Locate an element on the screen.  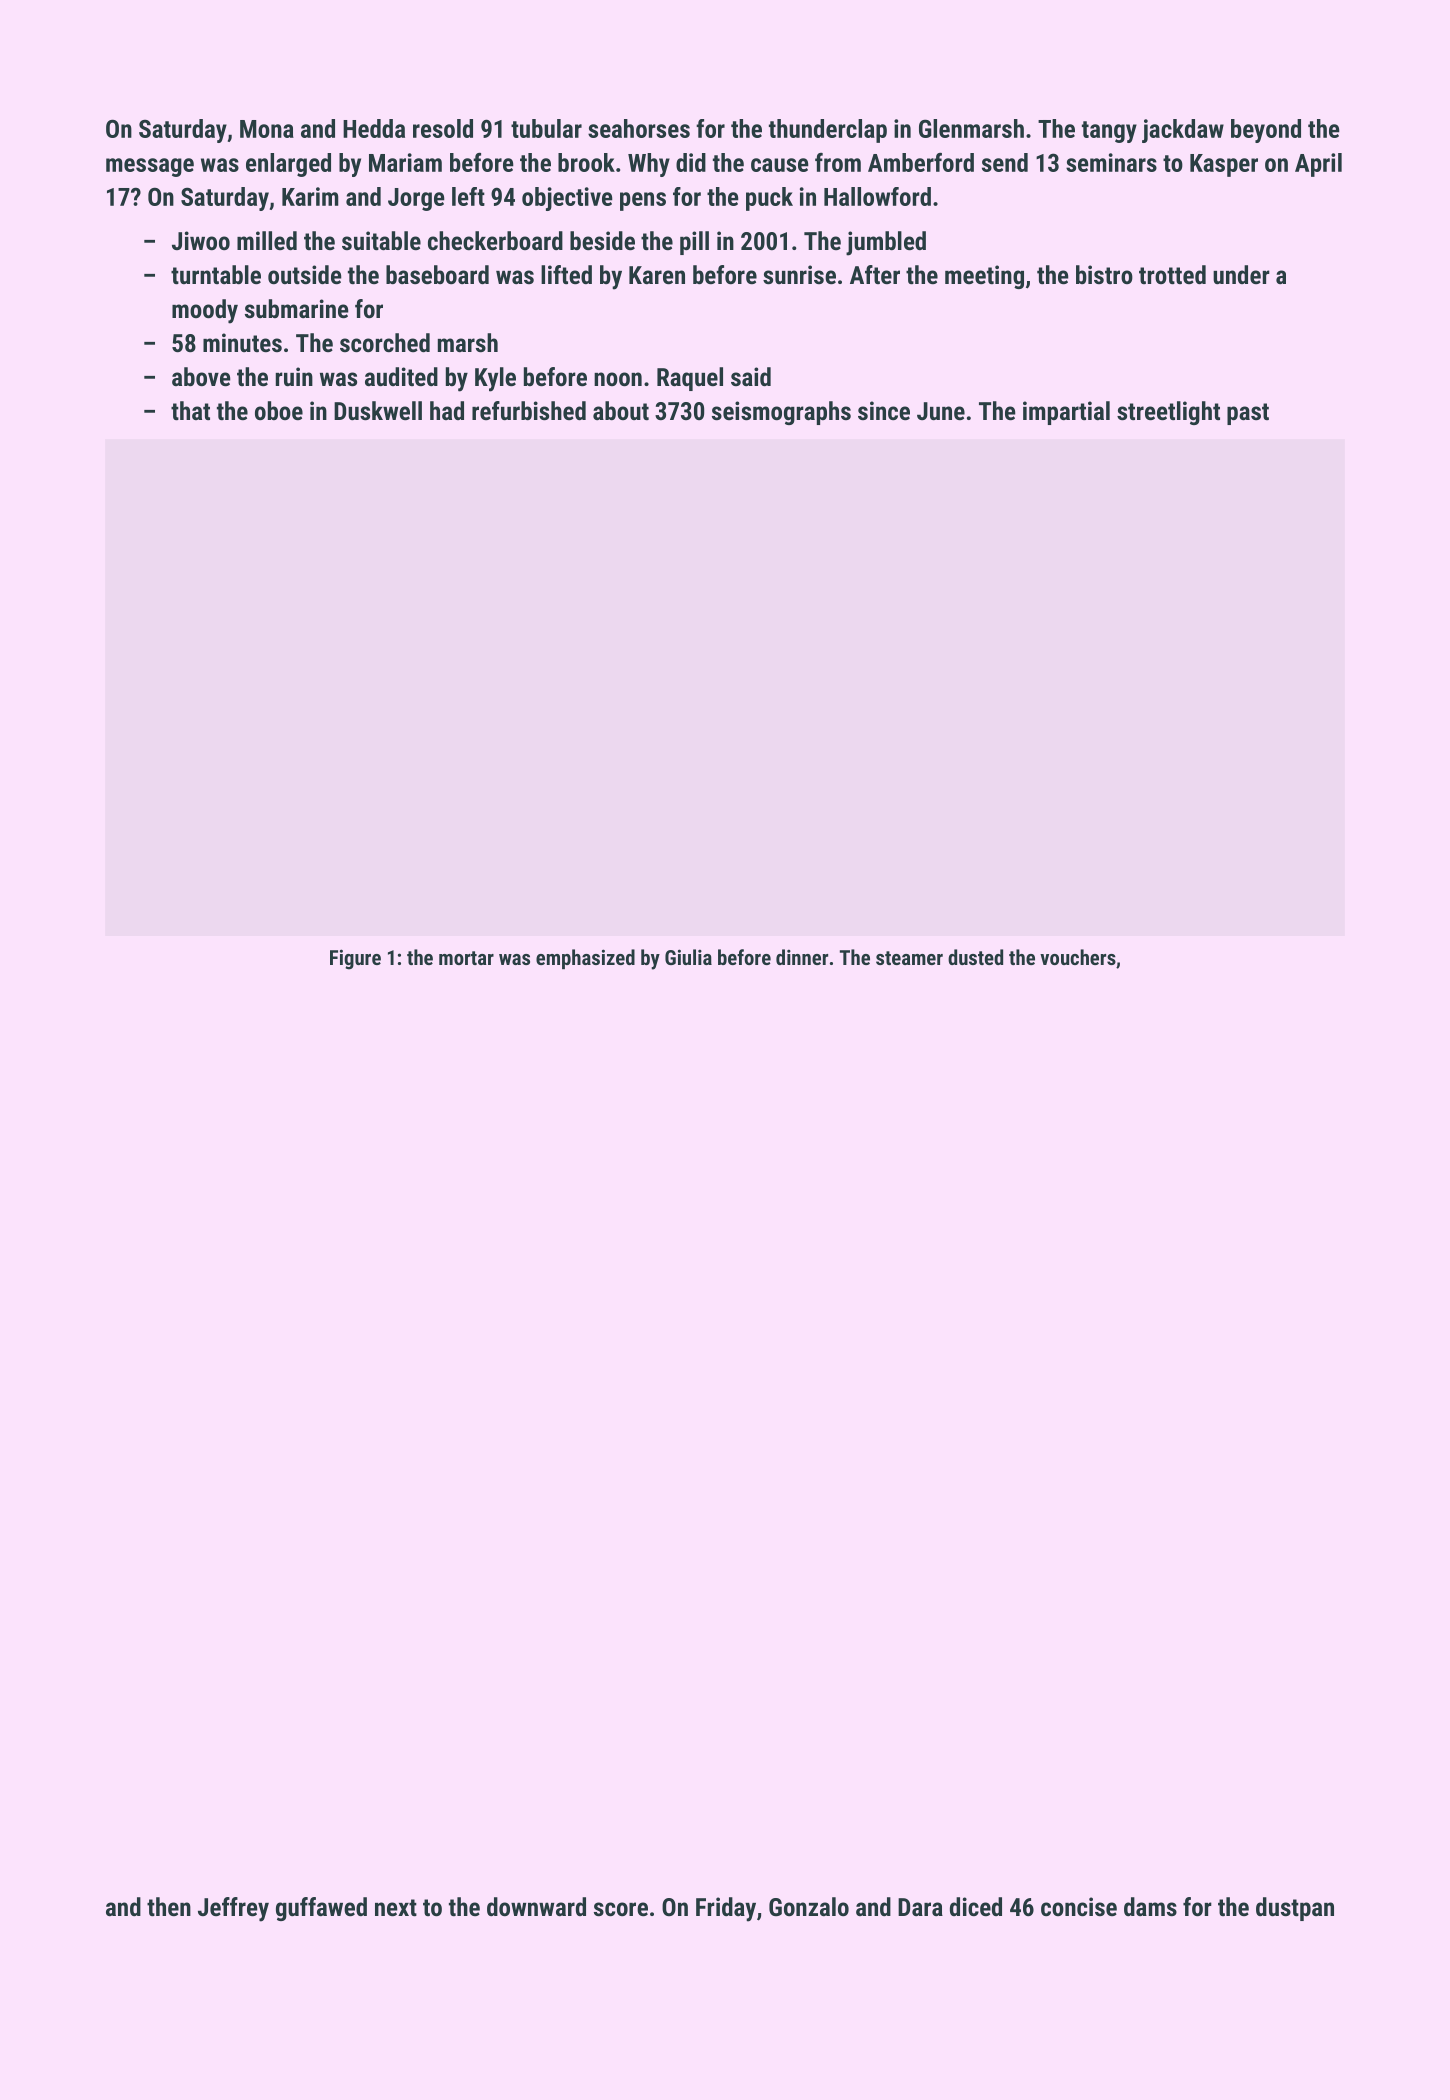
Karen is located at coordinates (657, 275).
